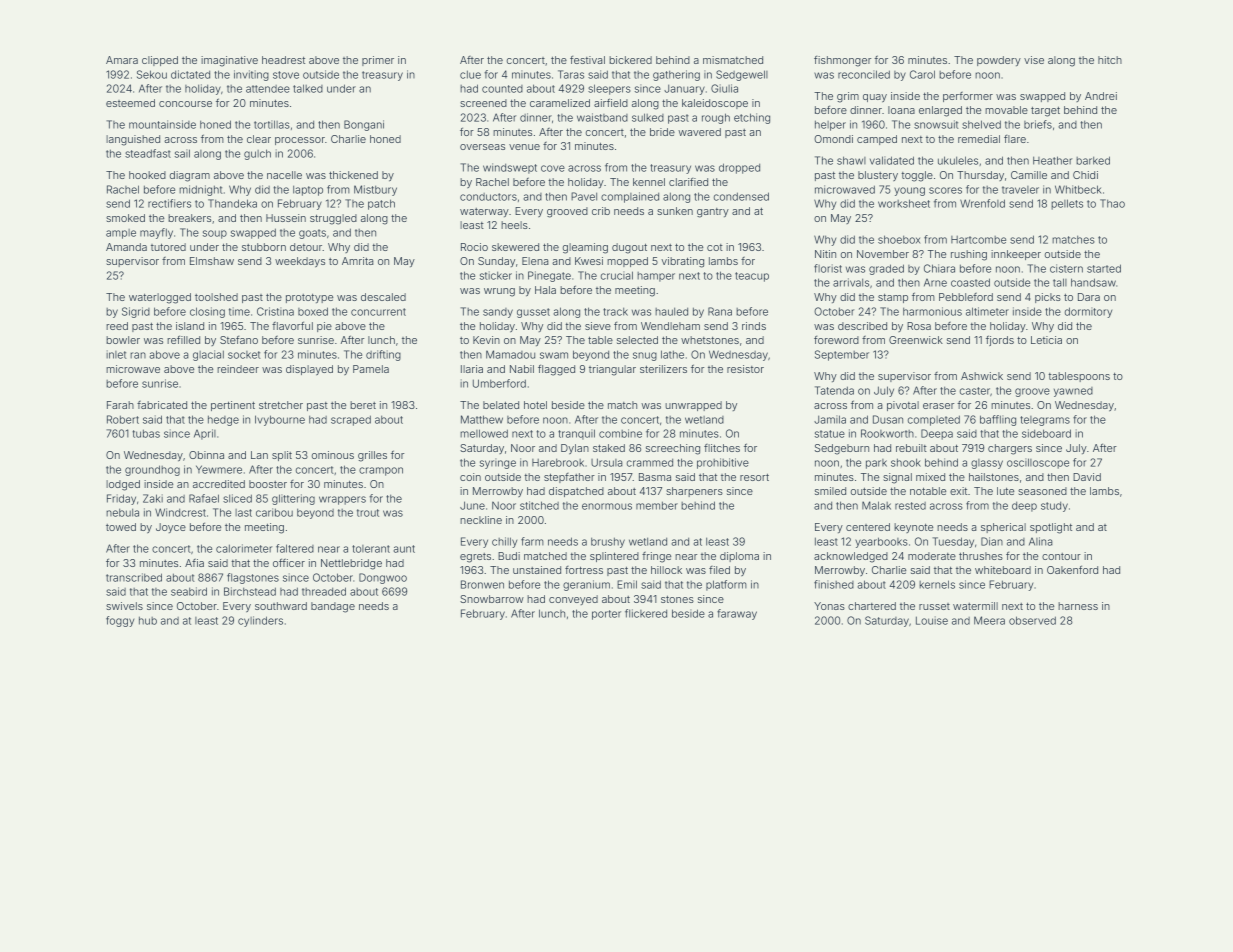  Describe the element at coordinates (1104, 268) in the page. I see `started` at that location.
